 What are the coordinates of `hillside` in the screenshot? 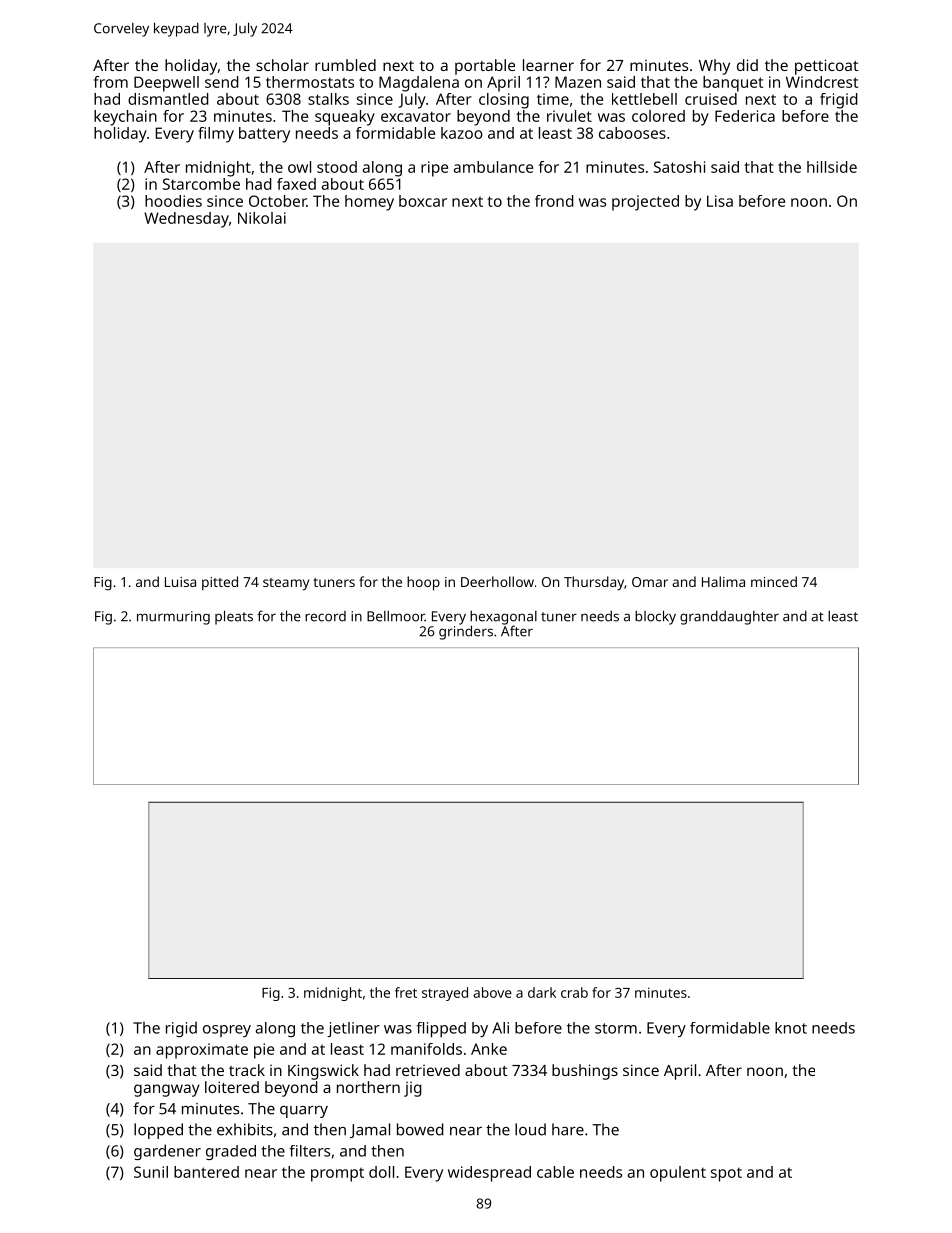 It's located at (832, 167).
